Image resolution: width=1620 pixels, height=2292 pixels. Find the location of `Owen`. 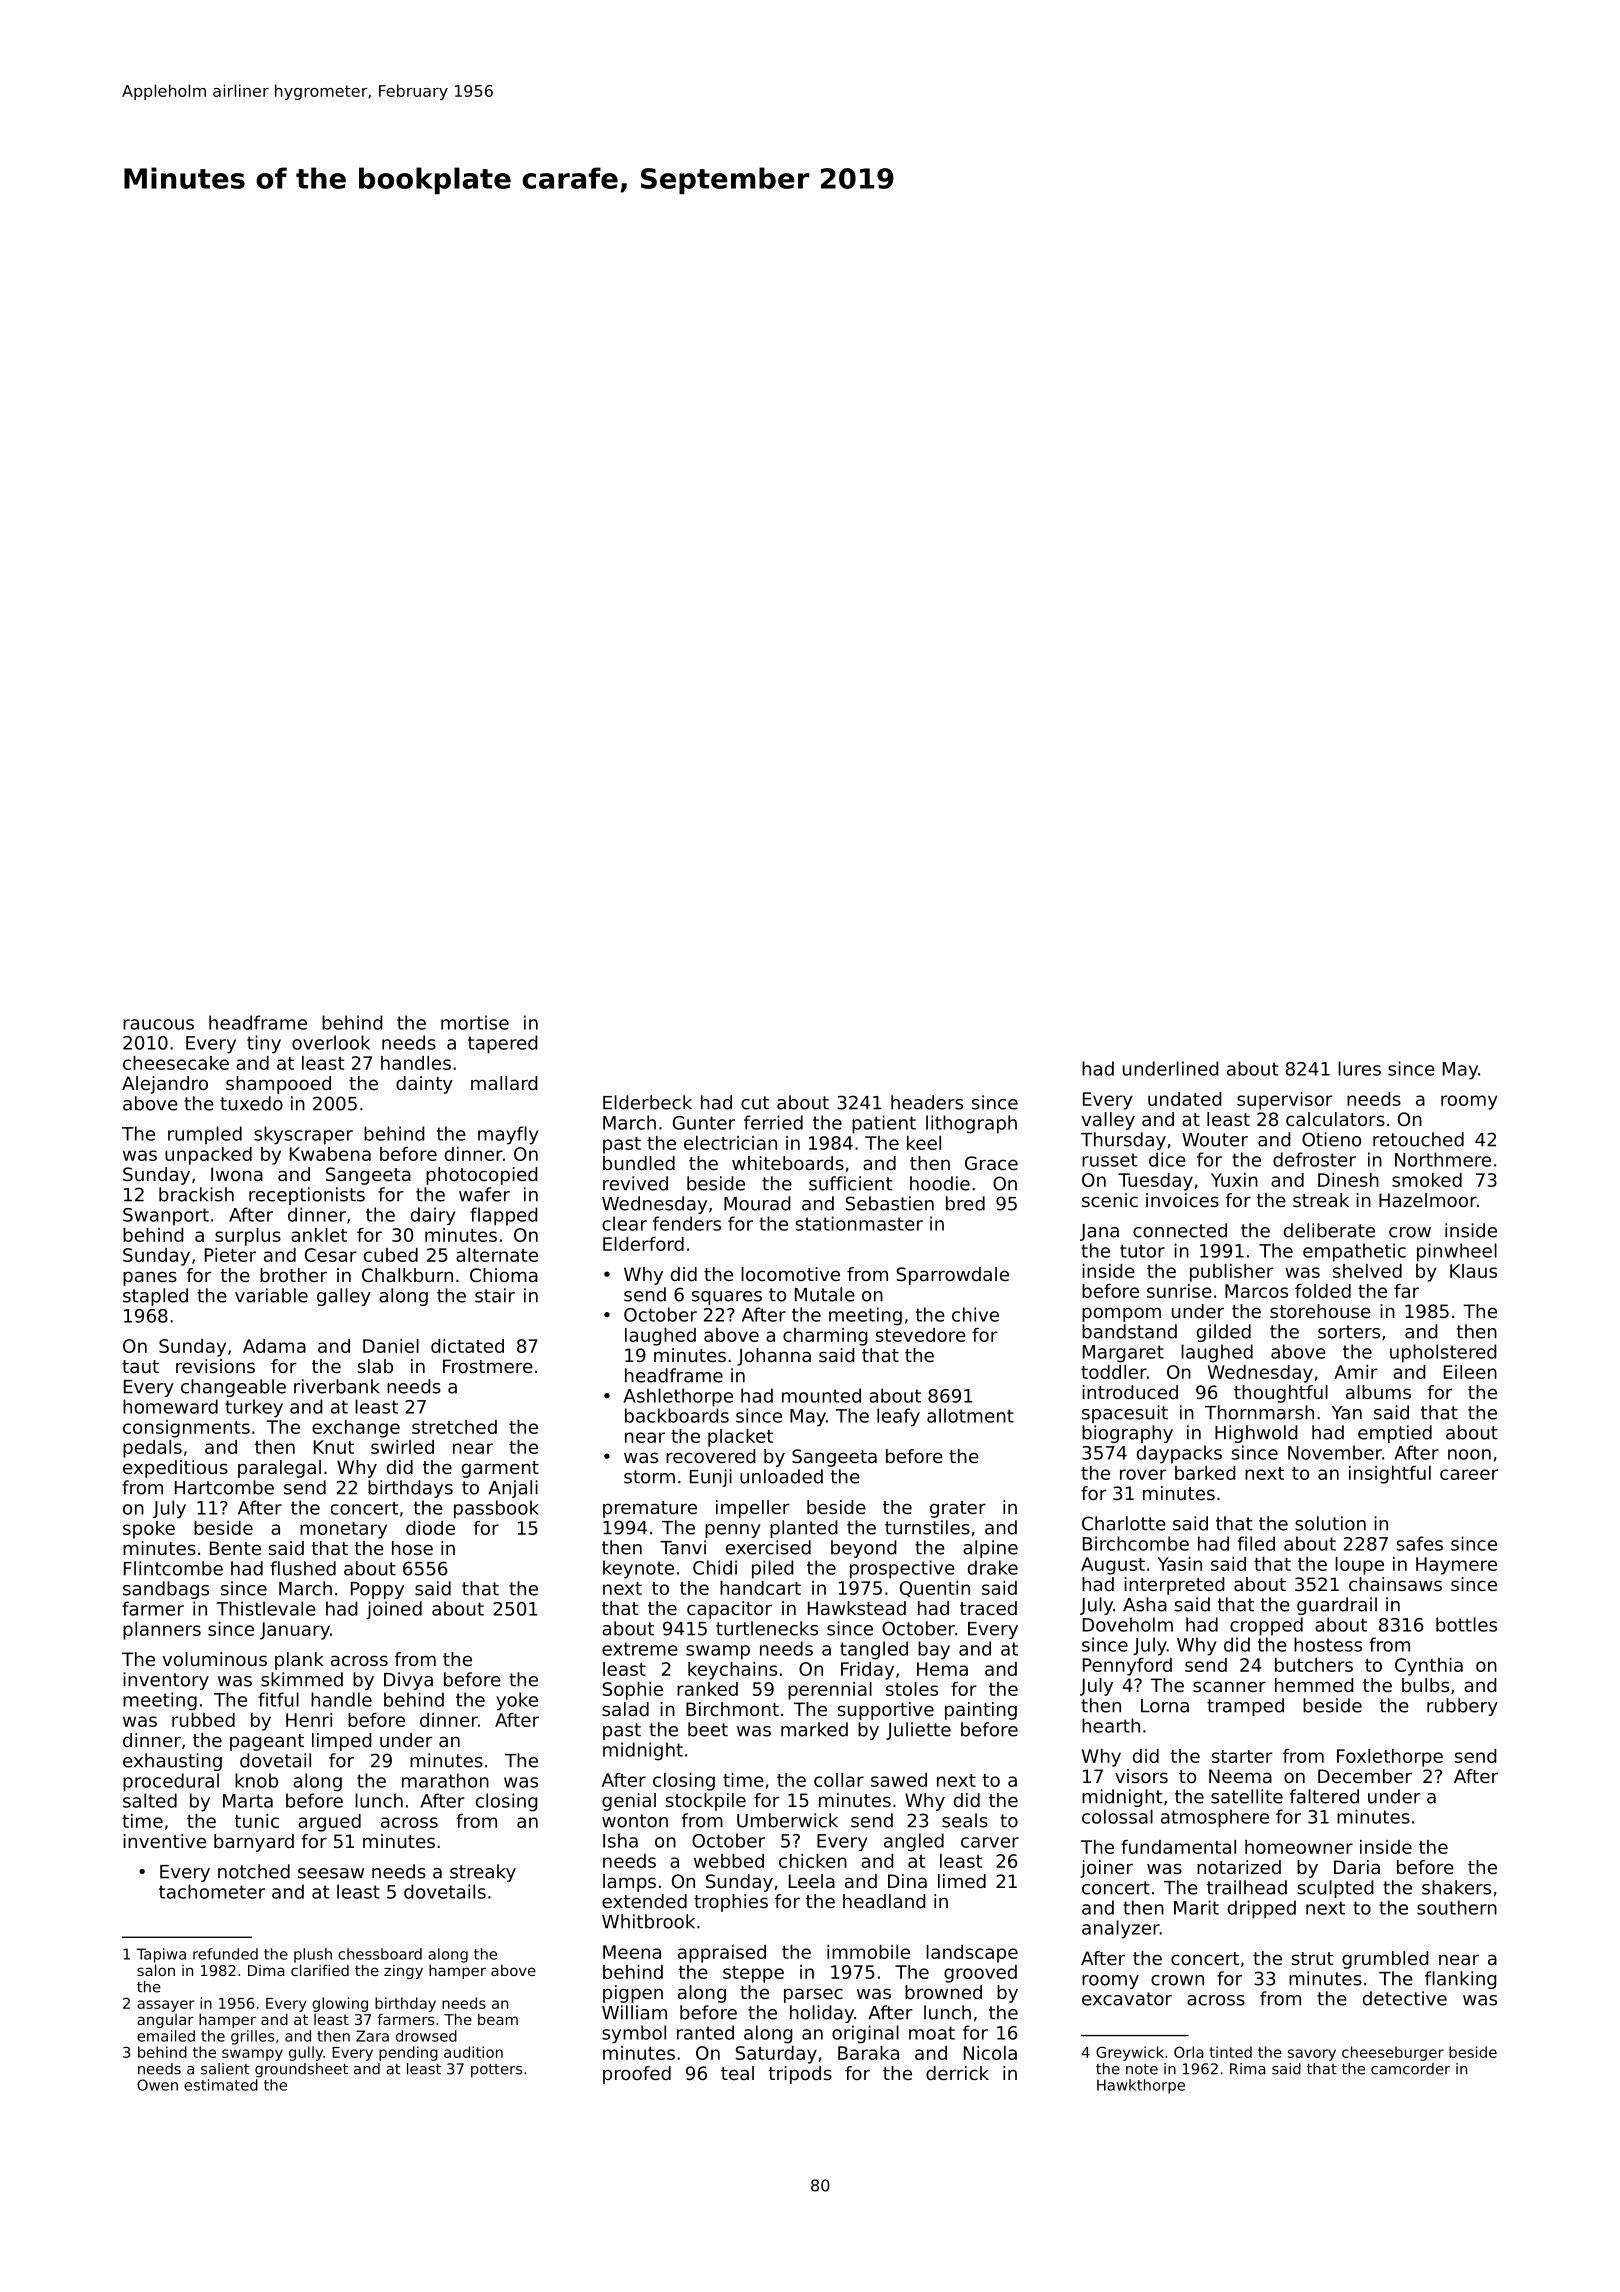

Owen is located at coordinates (157, 2085).
